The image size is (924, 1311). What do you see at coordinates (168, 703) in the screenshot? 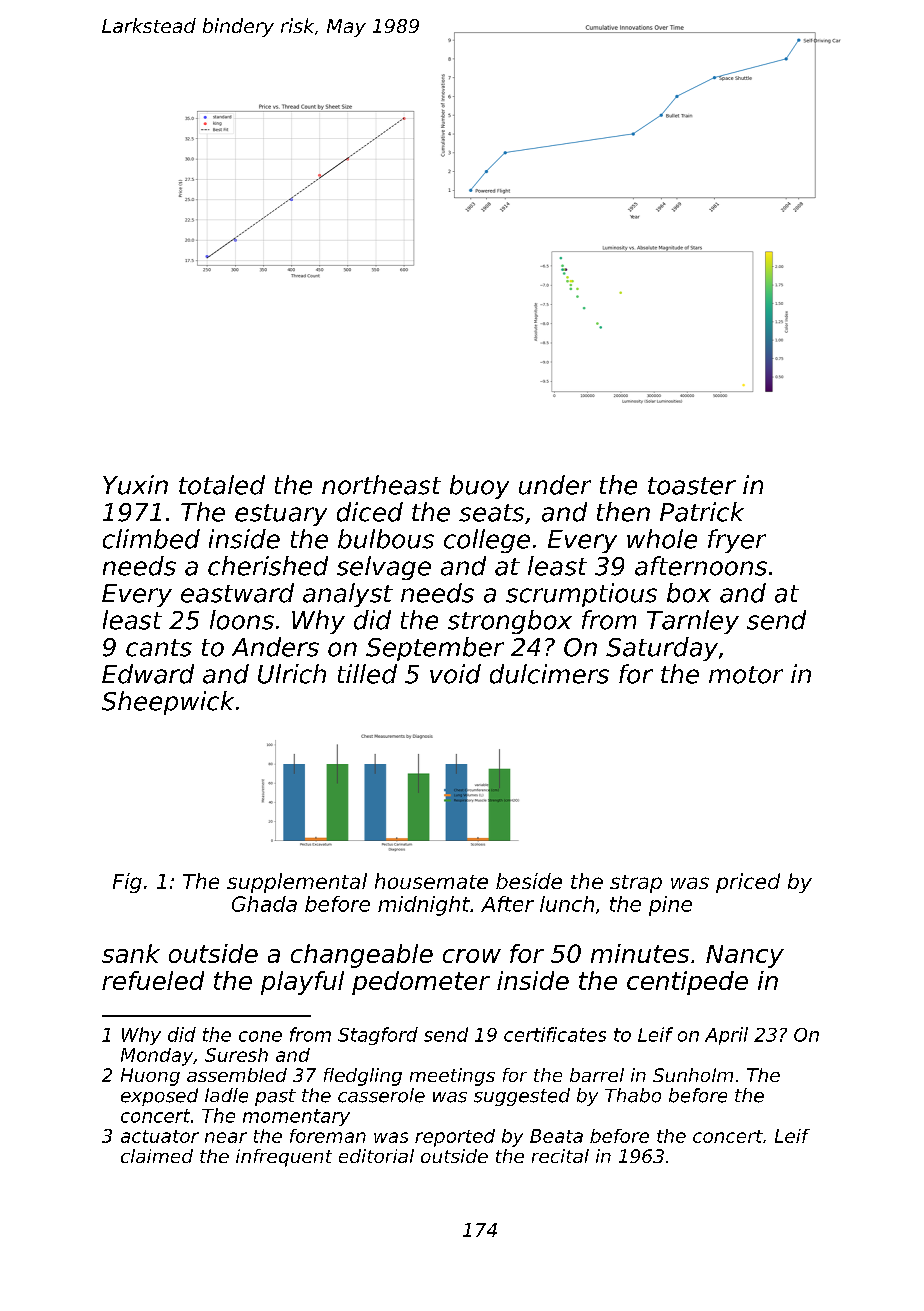
I see `Sheepwick` at bounding box center [168, 703].
